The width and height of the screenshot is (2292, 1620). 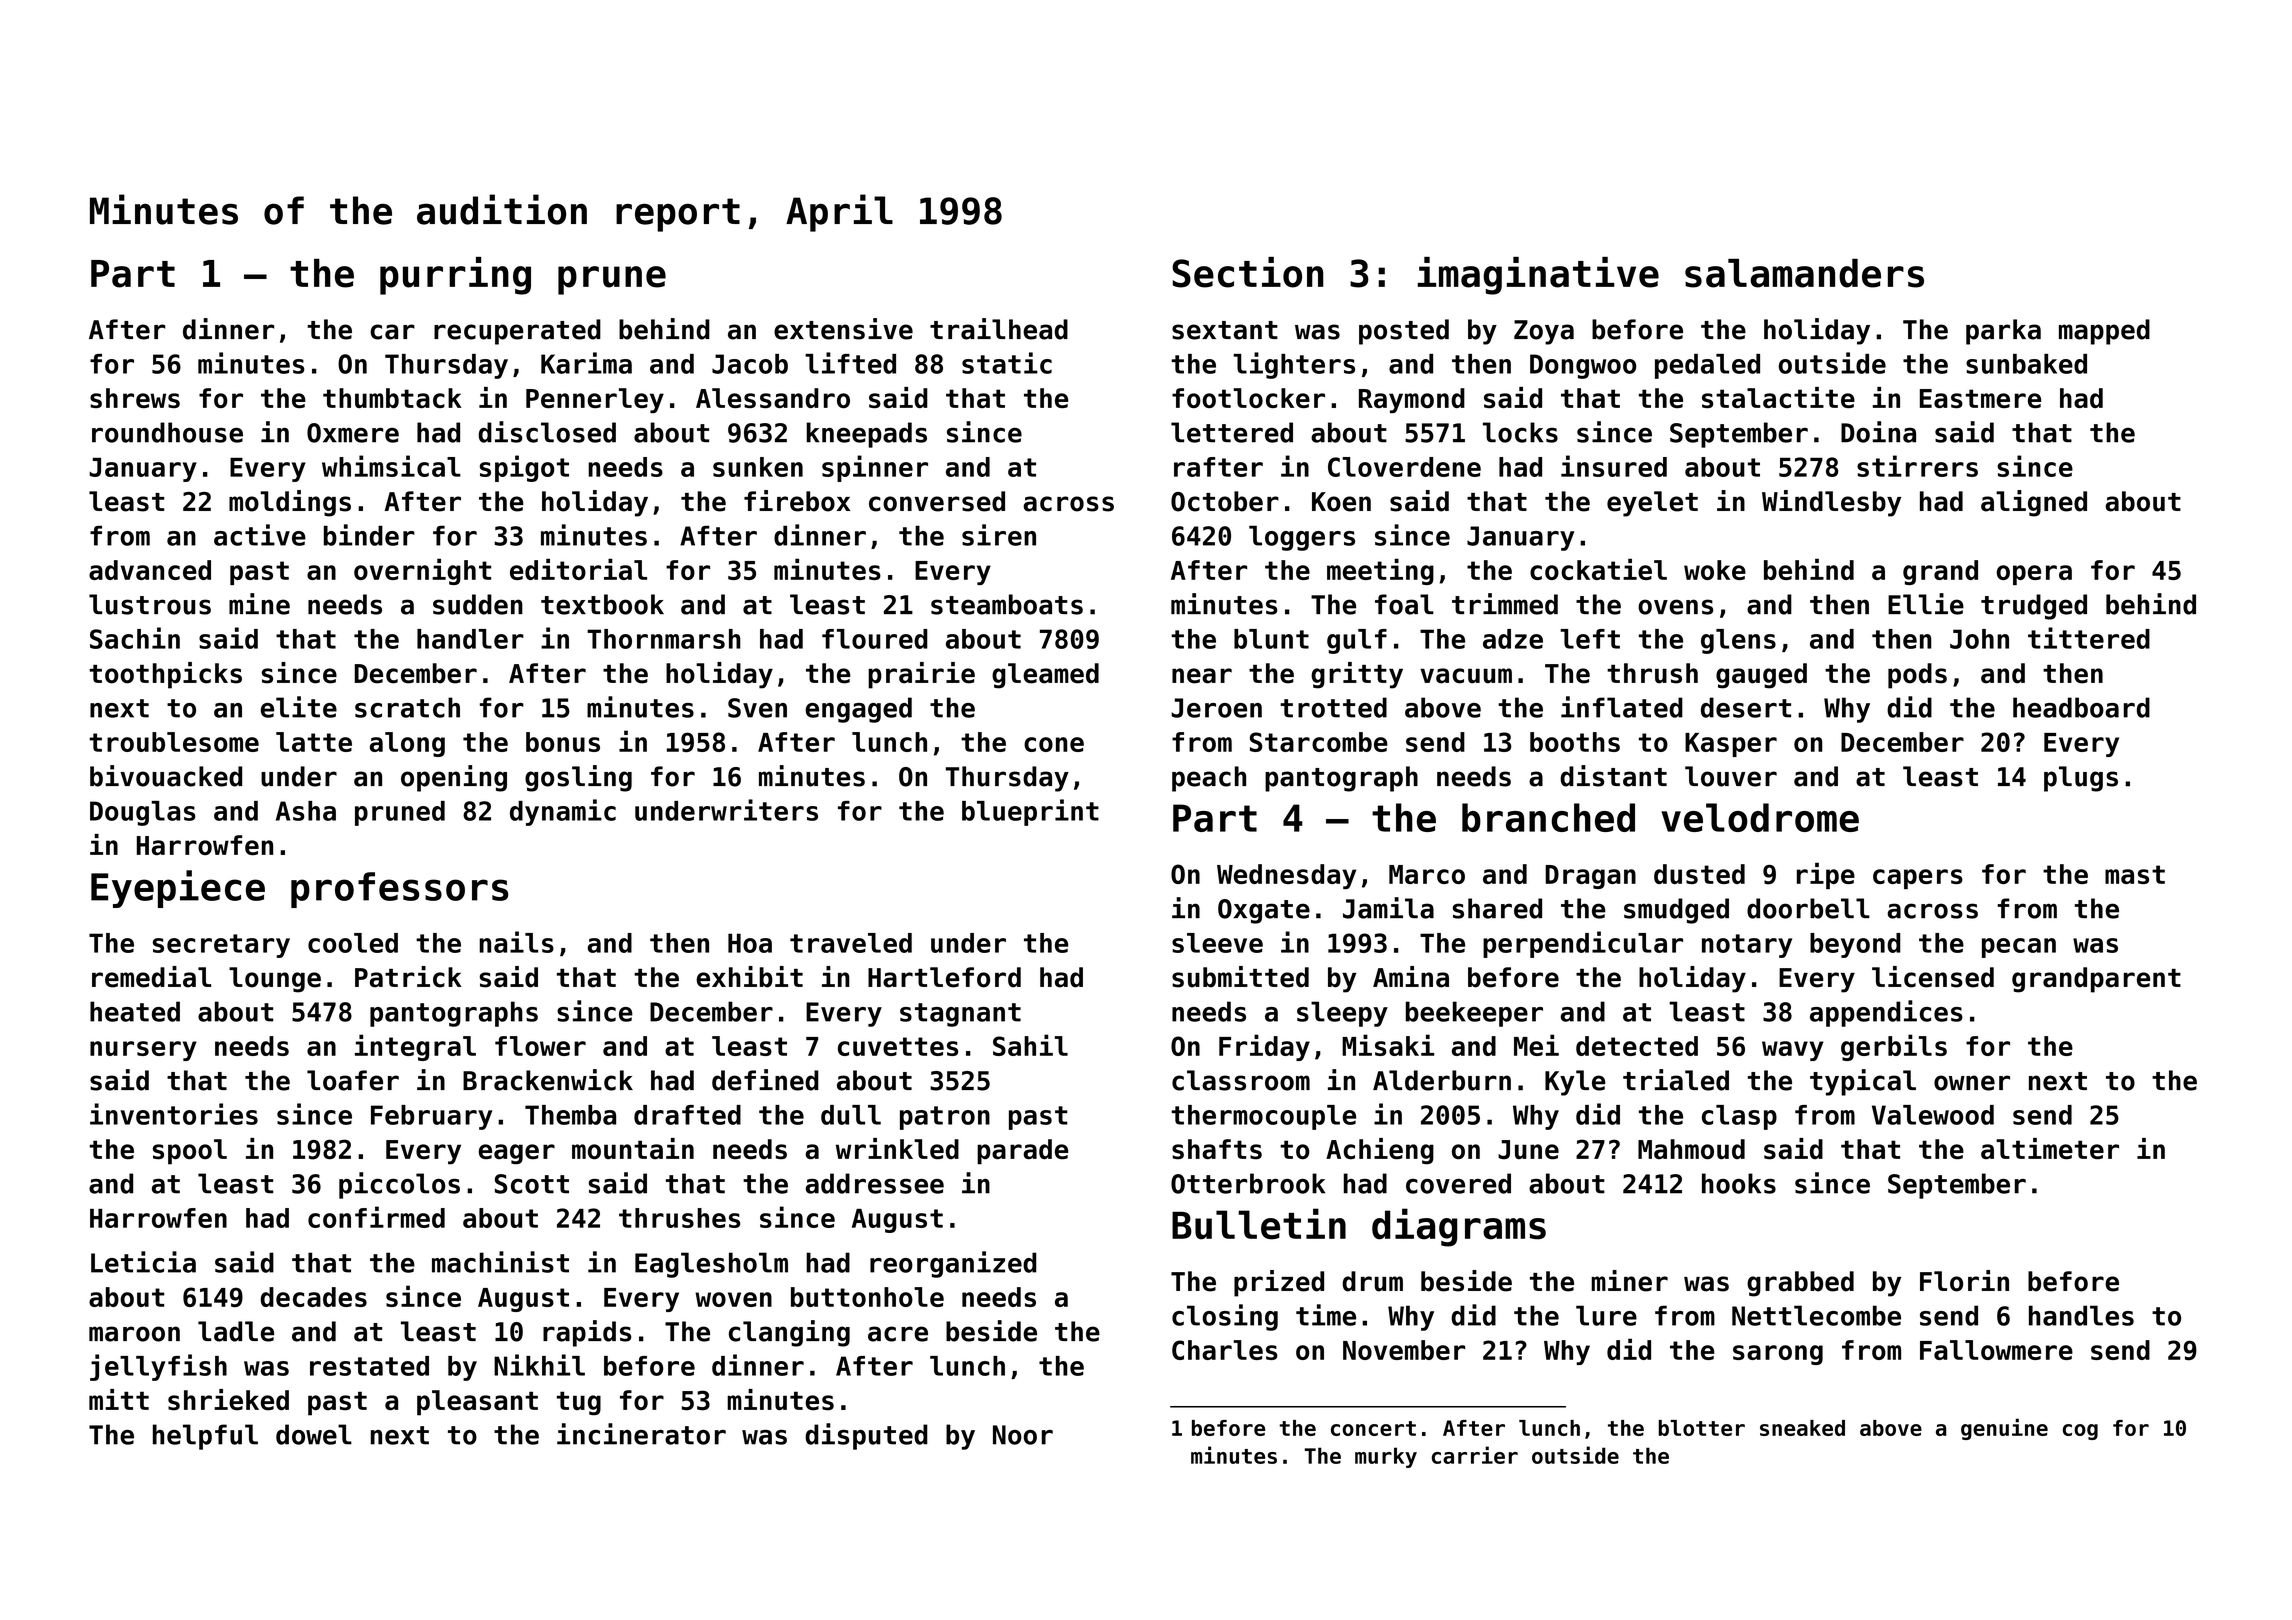 I want to click on perpendicular, so click(x=1583, y=944).
